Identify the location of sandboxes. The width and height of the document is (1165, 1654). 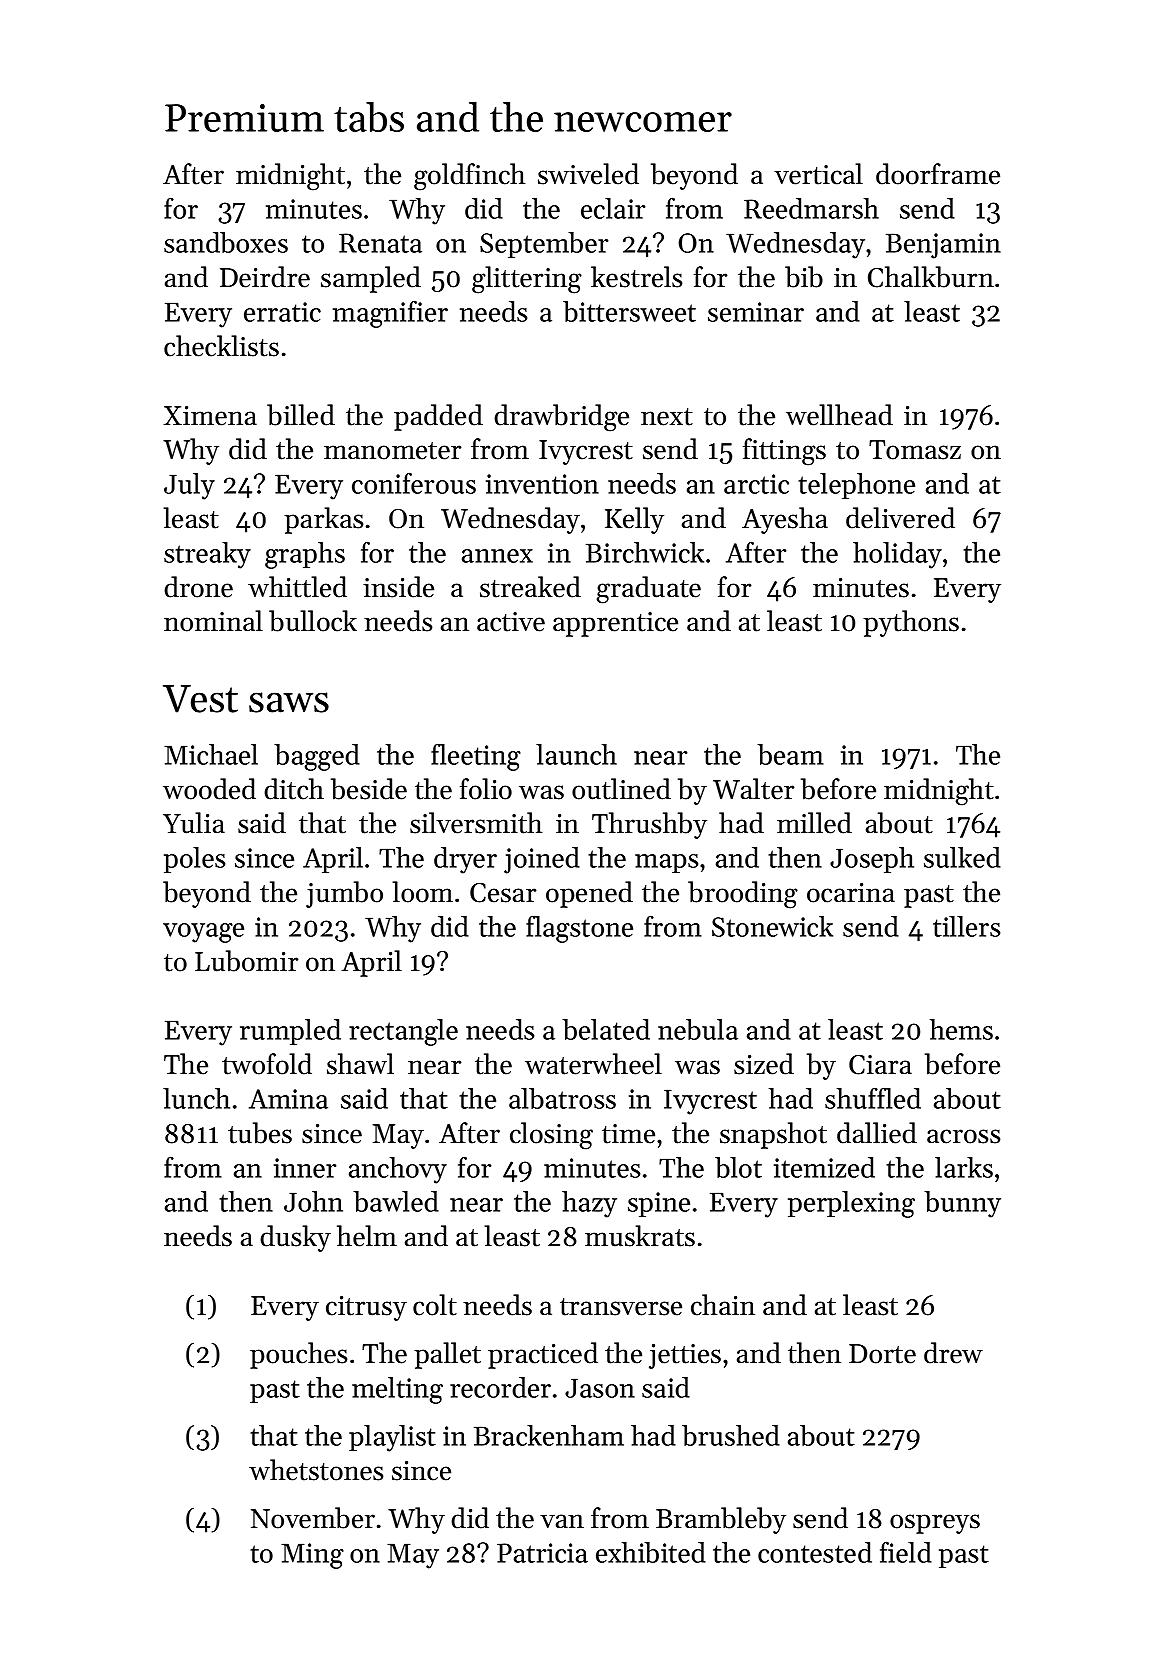
(226, 242).
